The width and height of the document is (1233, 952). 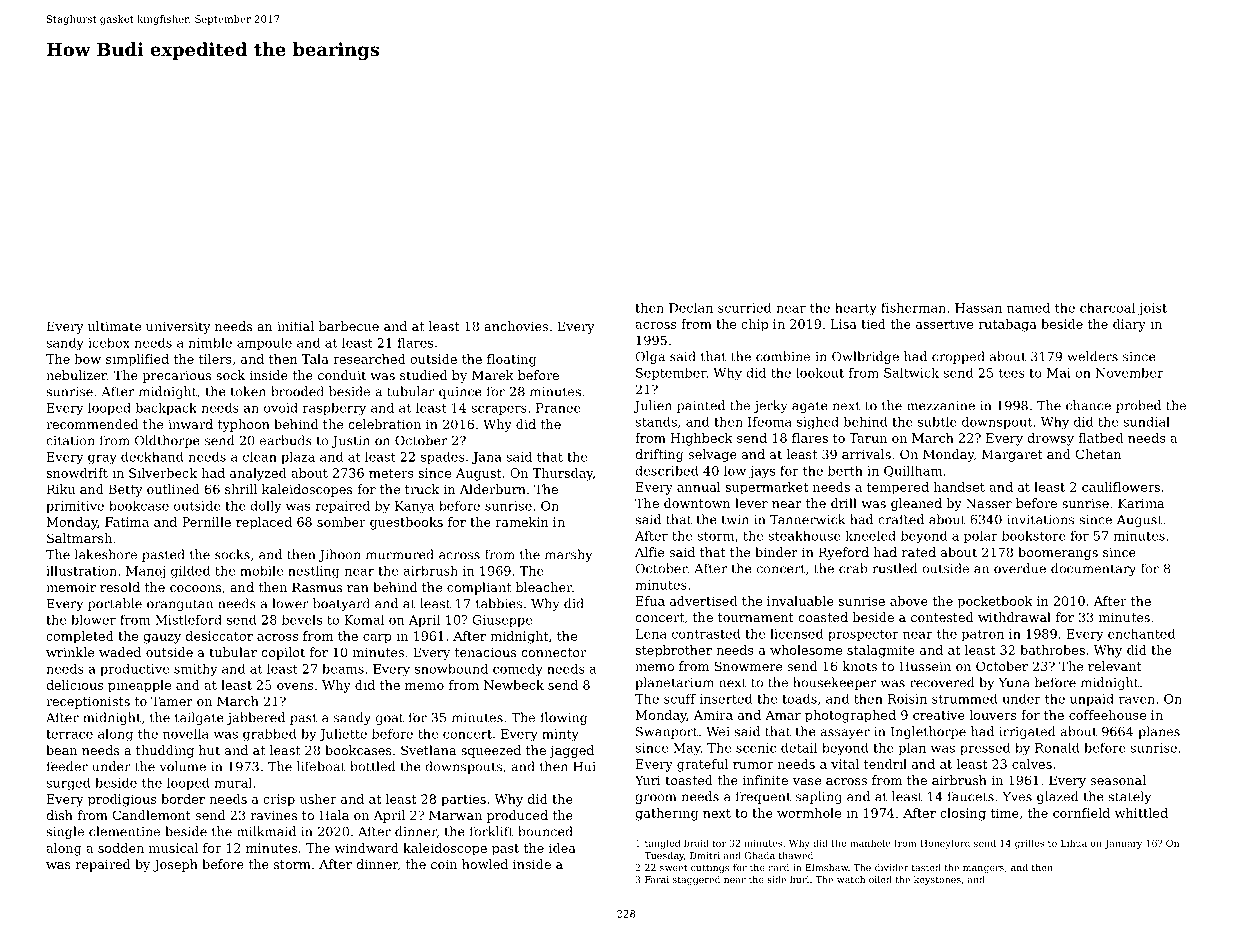 I want to click on ultimate, so click(x=114, y=326).
